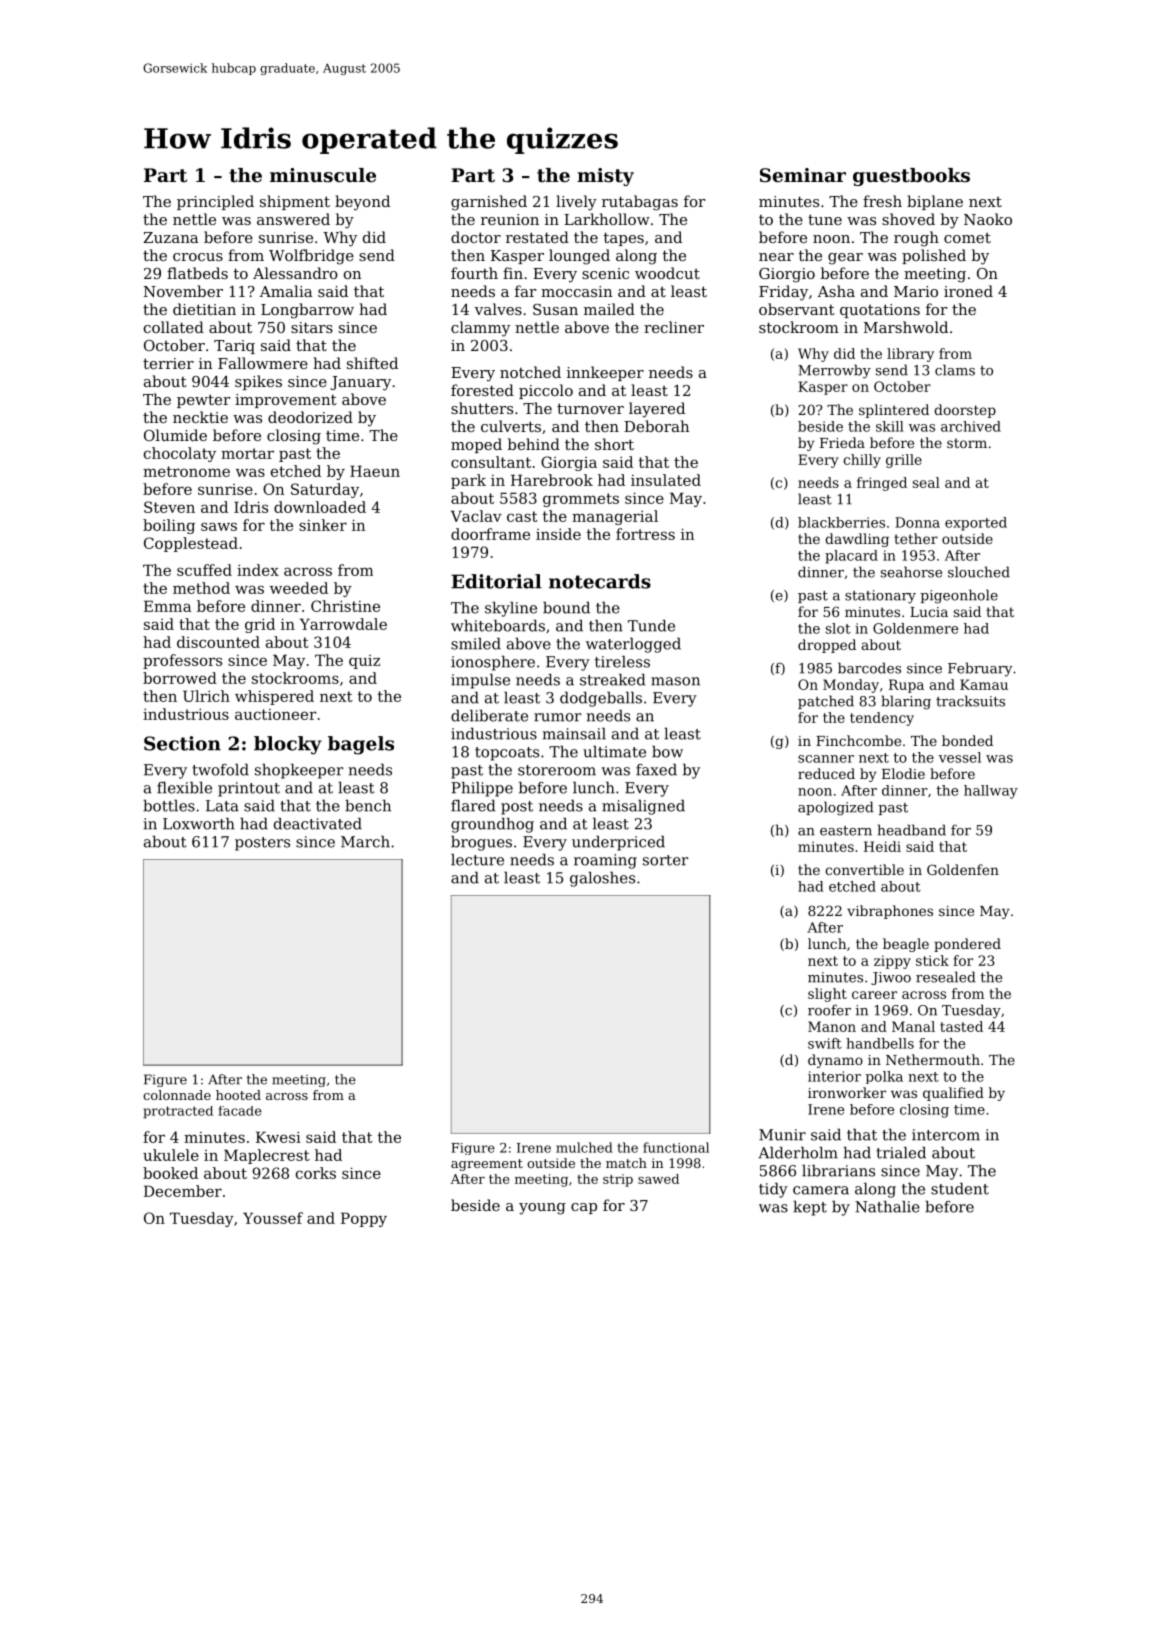 The height and width of the screenshot is (1642, 1161). What do you see at coordinates (525, 291) in the screenshot?
I see `far` at bounding box center [525, 291].
